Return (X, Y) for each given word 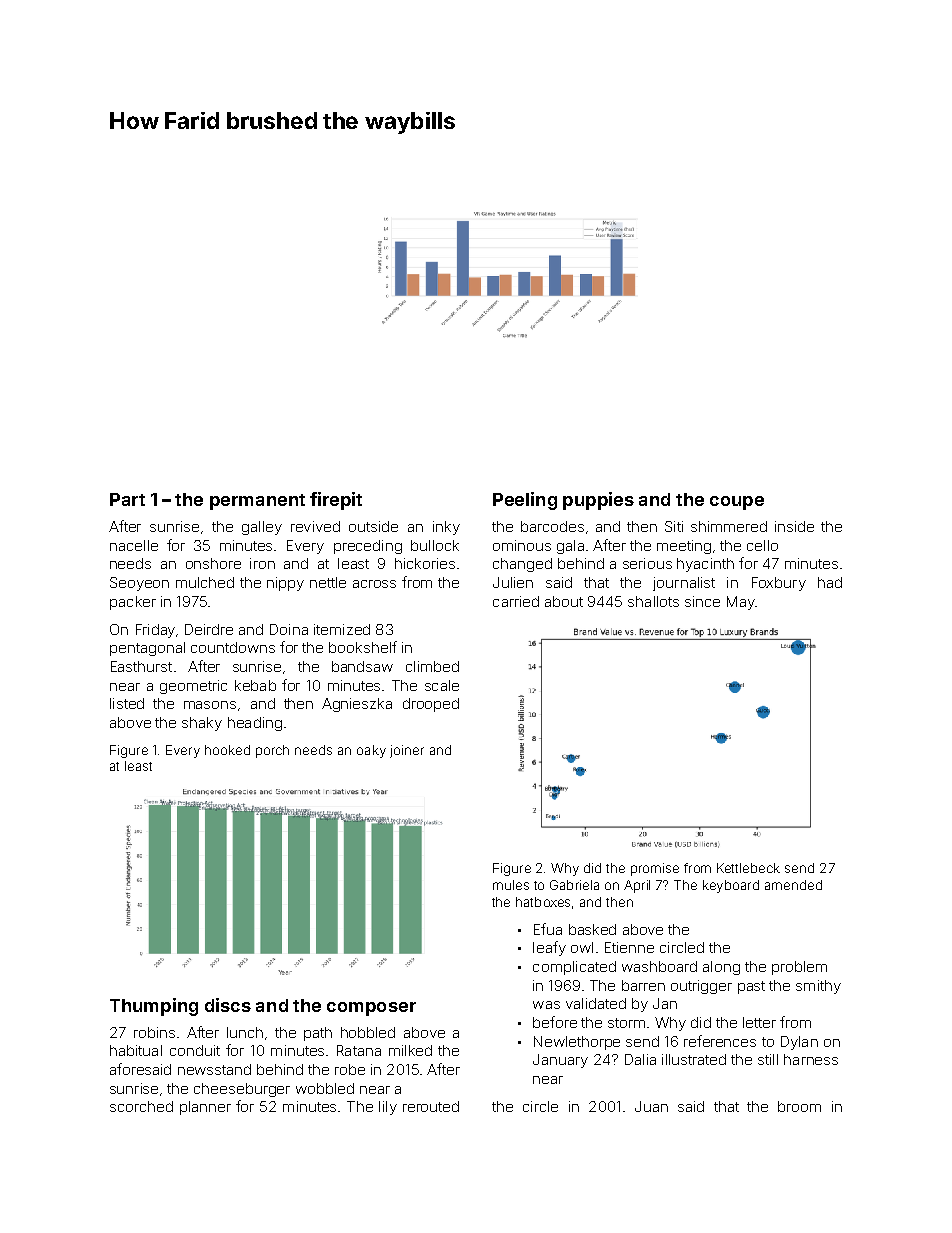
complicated (574, 968)
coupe (737, 503)
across (374, 584)
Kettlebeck (748, 868)
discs (228, 1005)
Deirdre (209, 629)
